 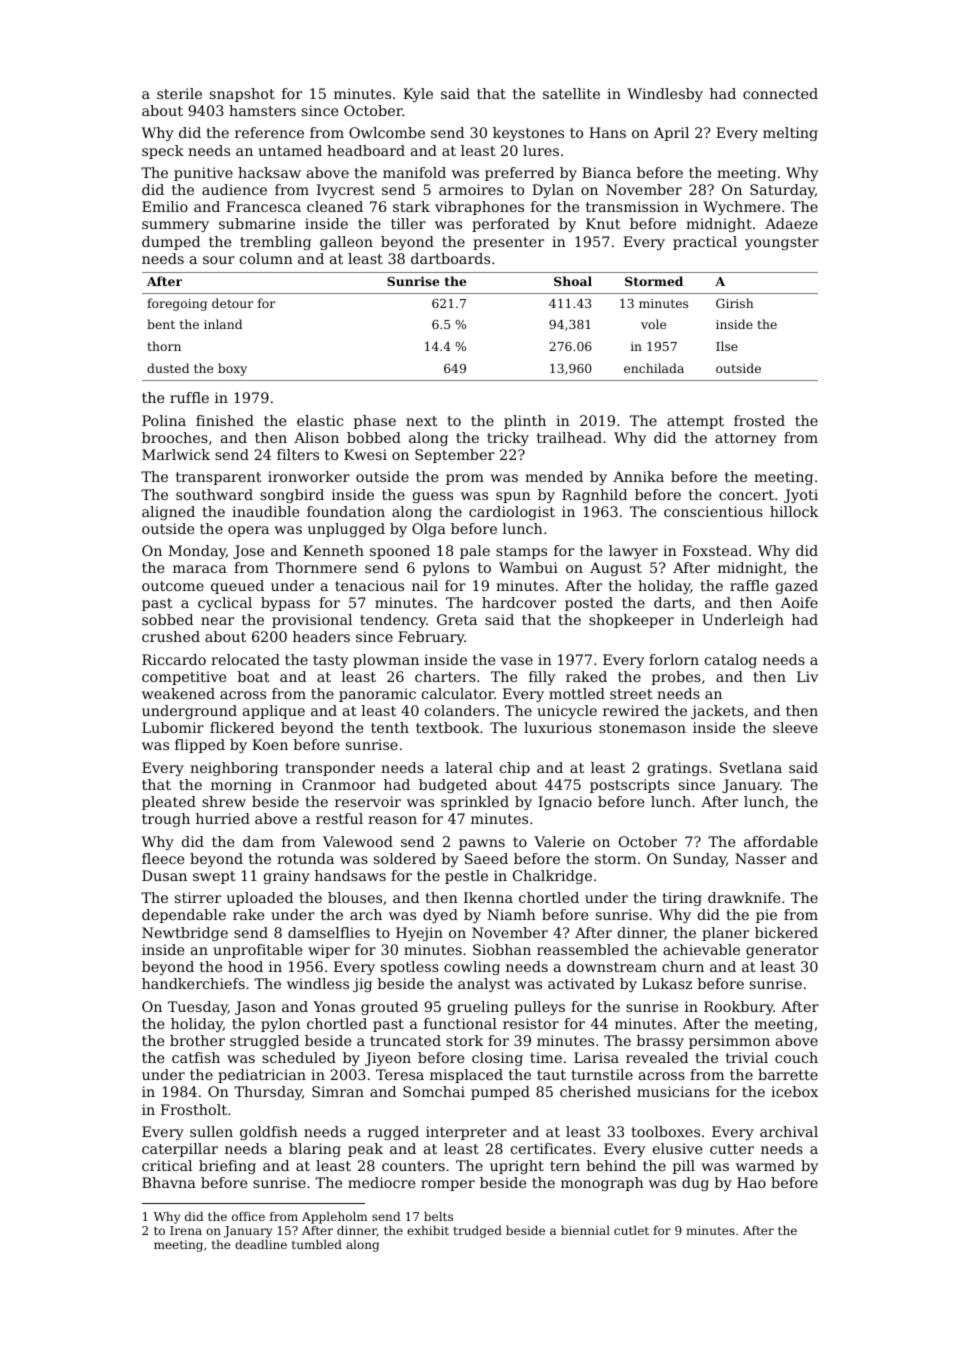 What do you see at coordinates (542, 678) in the screenshot?
I see `filly` at bounding box center [542, 678].
